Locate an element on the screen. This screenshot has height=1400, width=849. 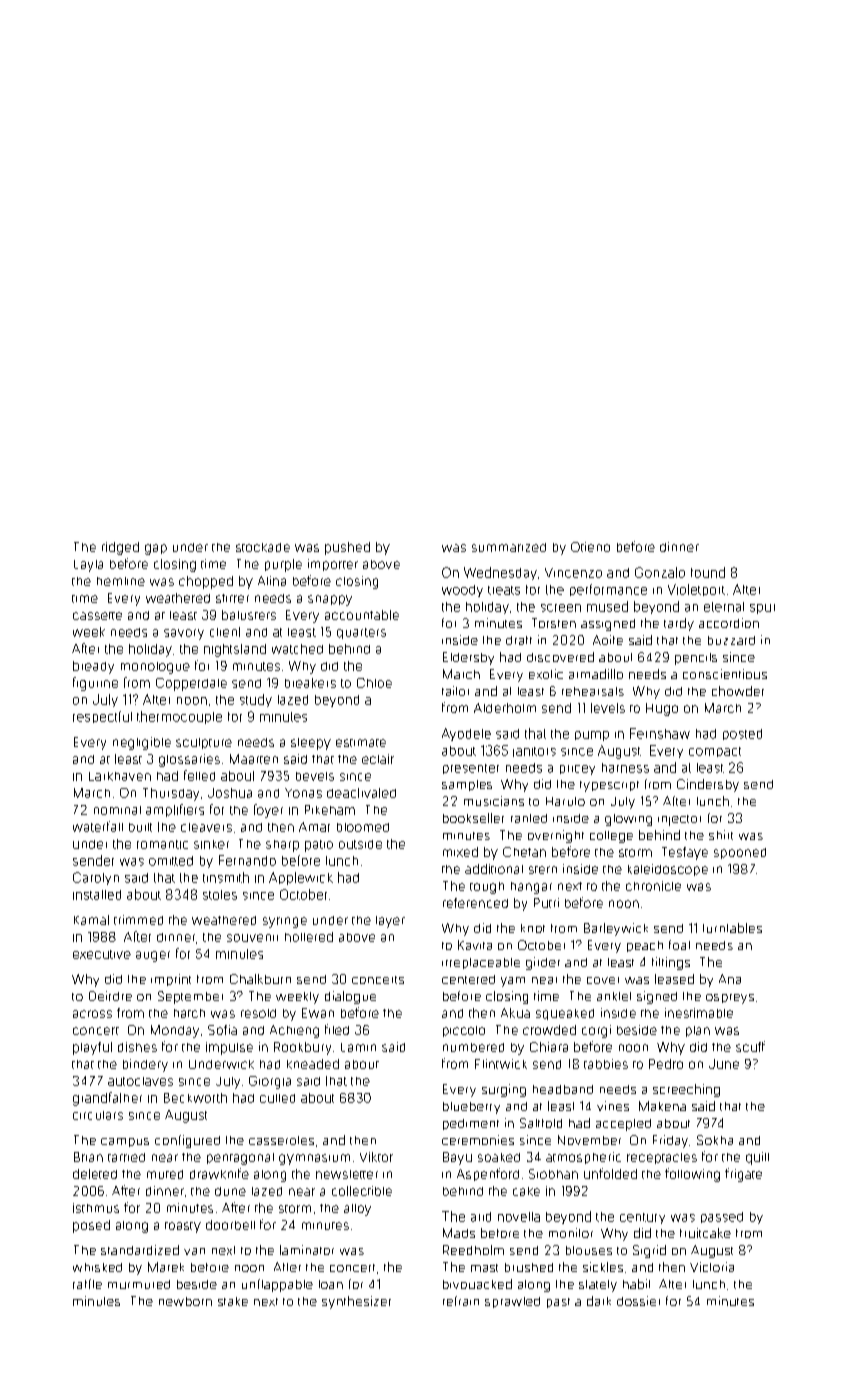
synthesizer is located at coordinates (356, 1302).
